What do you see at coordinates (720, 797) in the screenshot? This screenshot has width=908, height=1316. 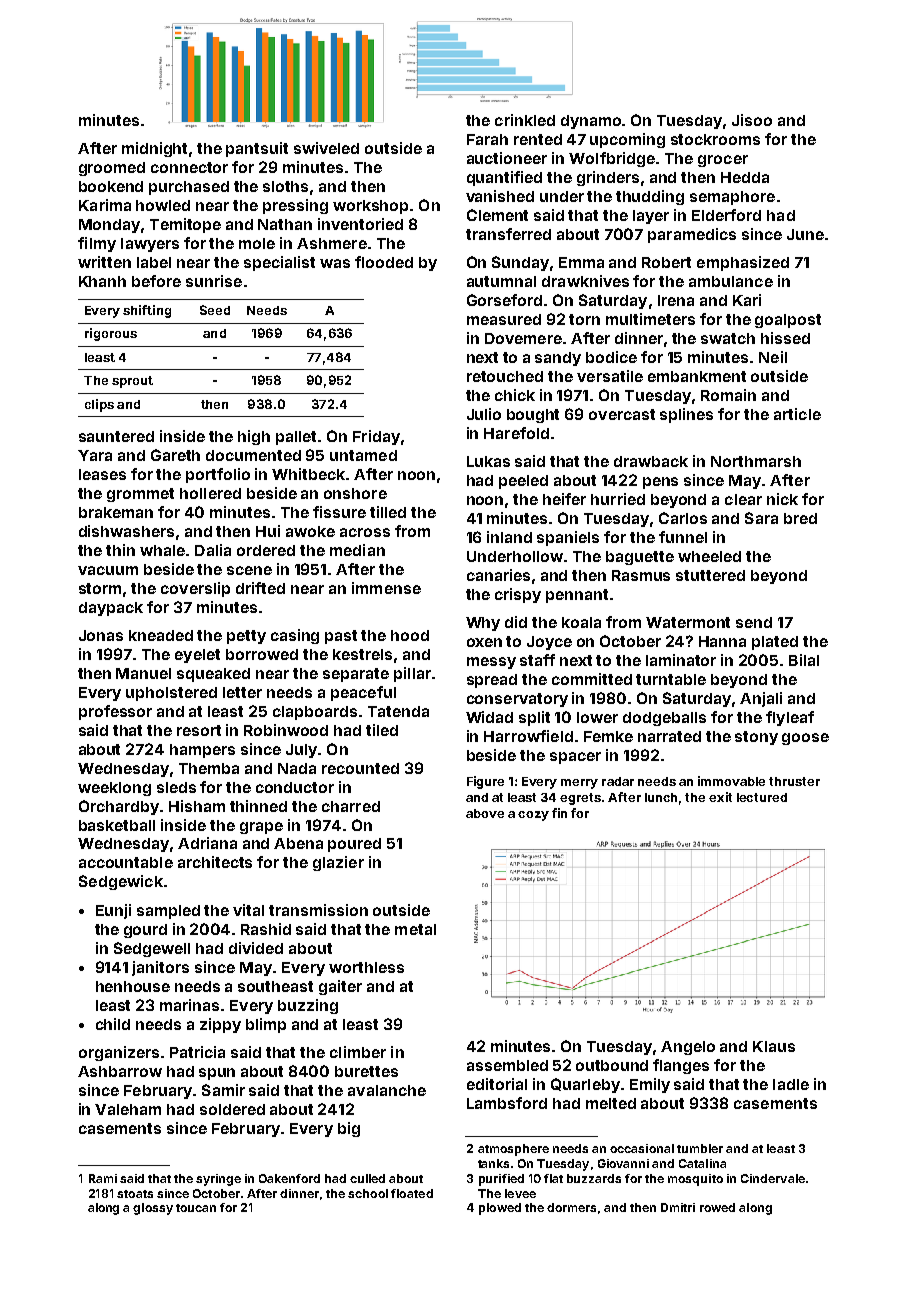 I see `exit` at bounding box center [720, 797].
